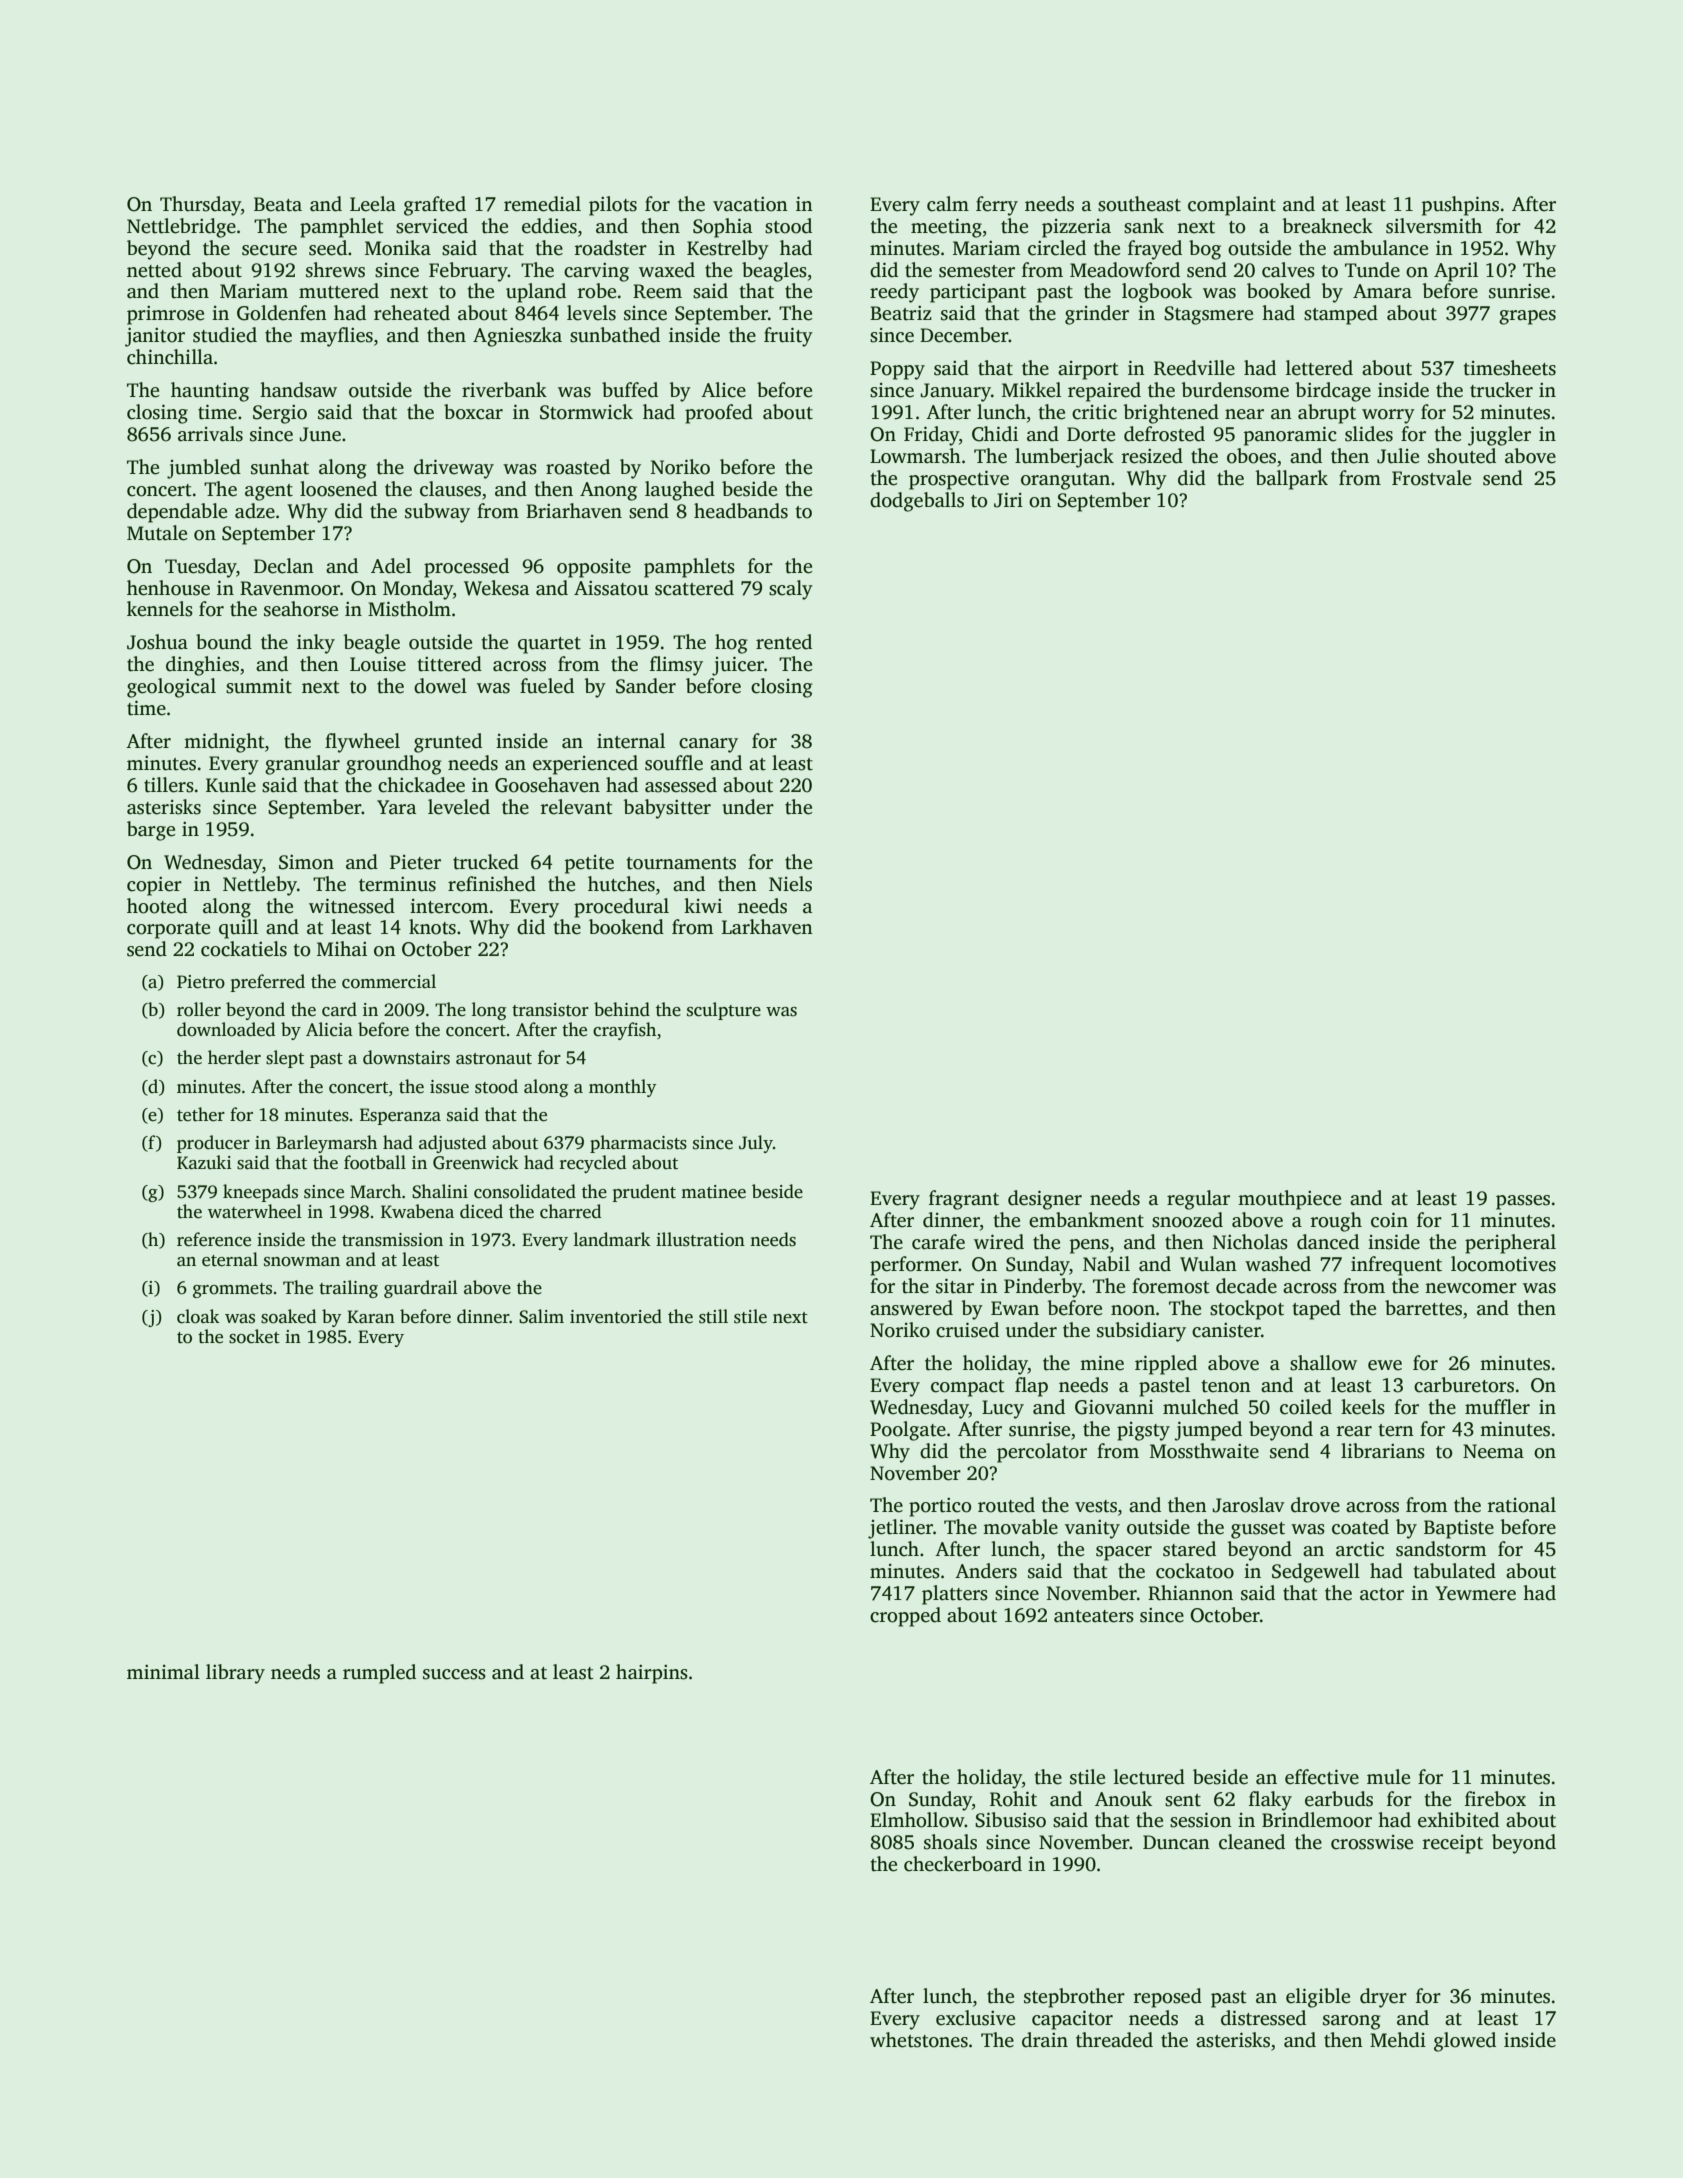 The height and width of the screenshot is (2178, 1683). Describe the element at coordinates (1198, 1200) in the screenshot. I see `regular` at that location.
